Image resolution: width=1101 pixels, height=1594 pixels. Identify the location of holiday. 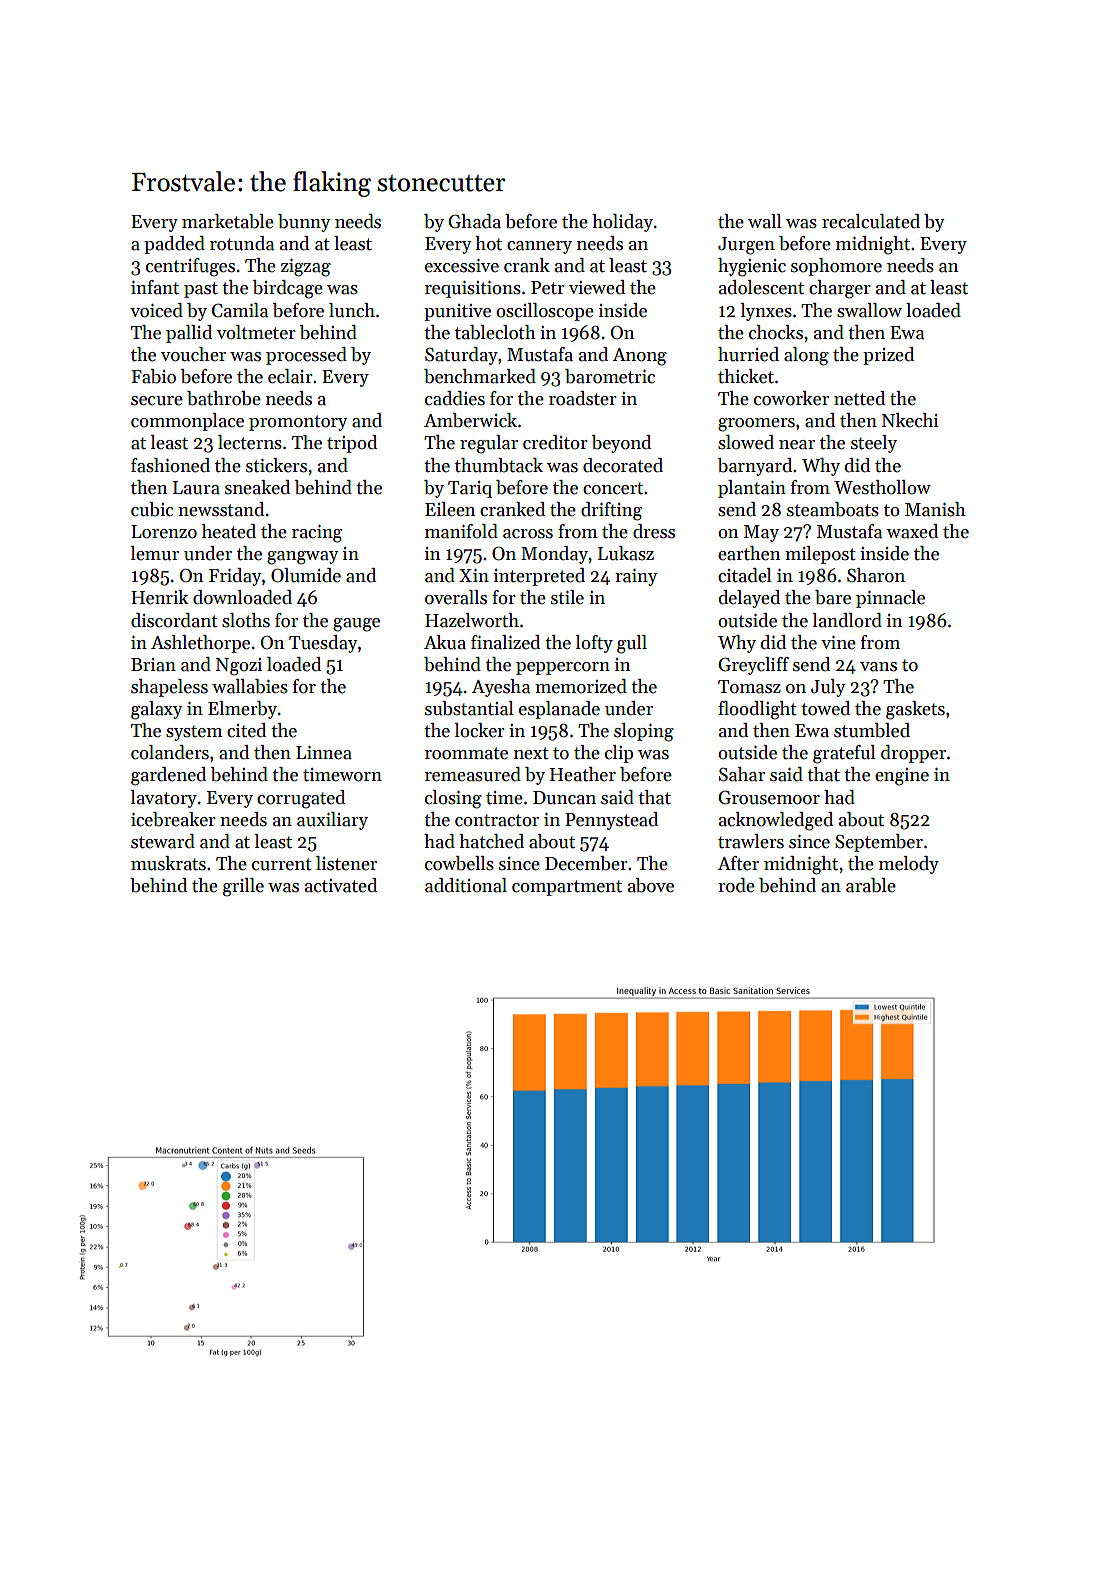
(622, 223).
